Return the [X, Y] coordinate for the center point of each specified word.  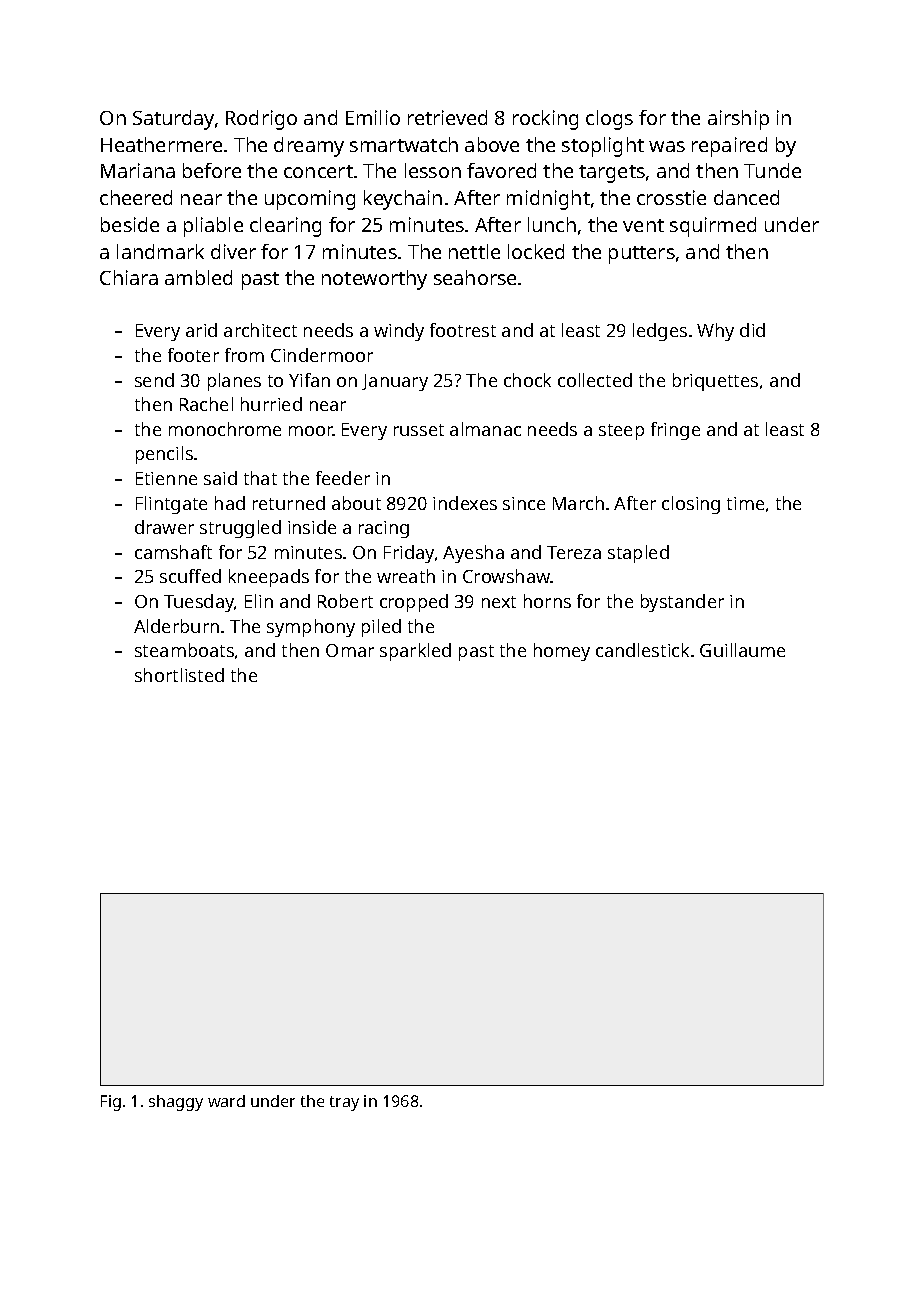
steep [621, 432]
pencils [164, 455]
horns [547, 601]
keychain [403, 200]
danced [746, 197]
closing [691, 505]
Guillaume [742, 650]
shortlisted [179, 675]
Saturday [173, 120]
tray [344, 1103]
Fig [111, 1103]
